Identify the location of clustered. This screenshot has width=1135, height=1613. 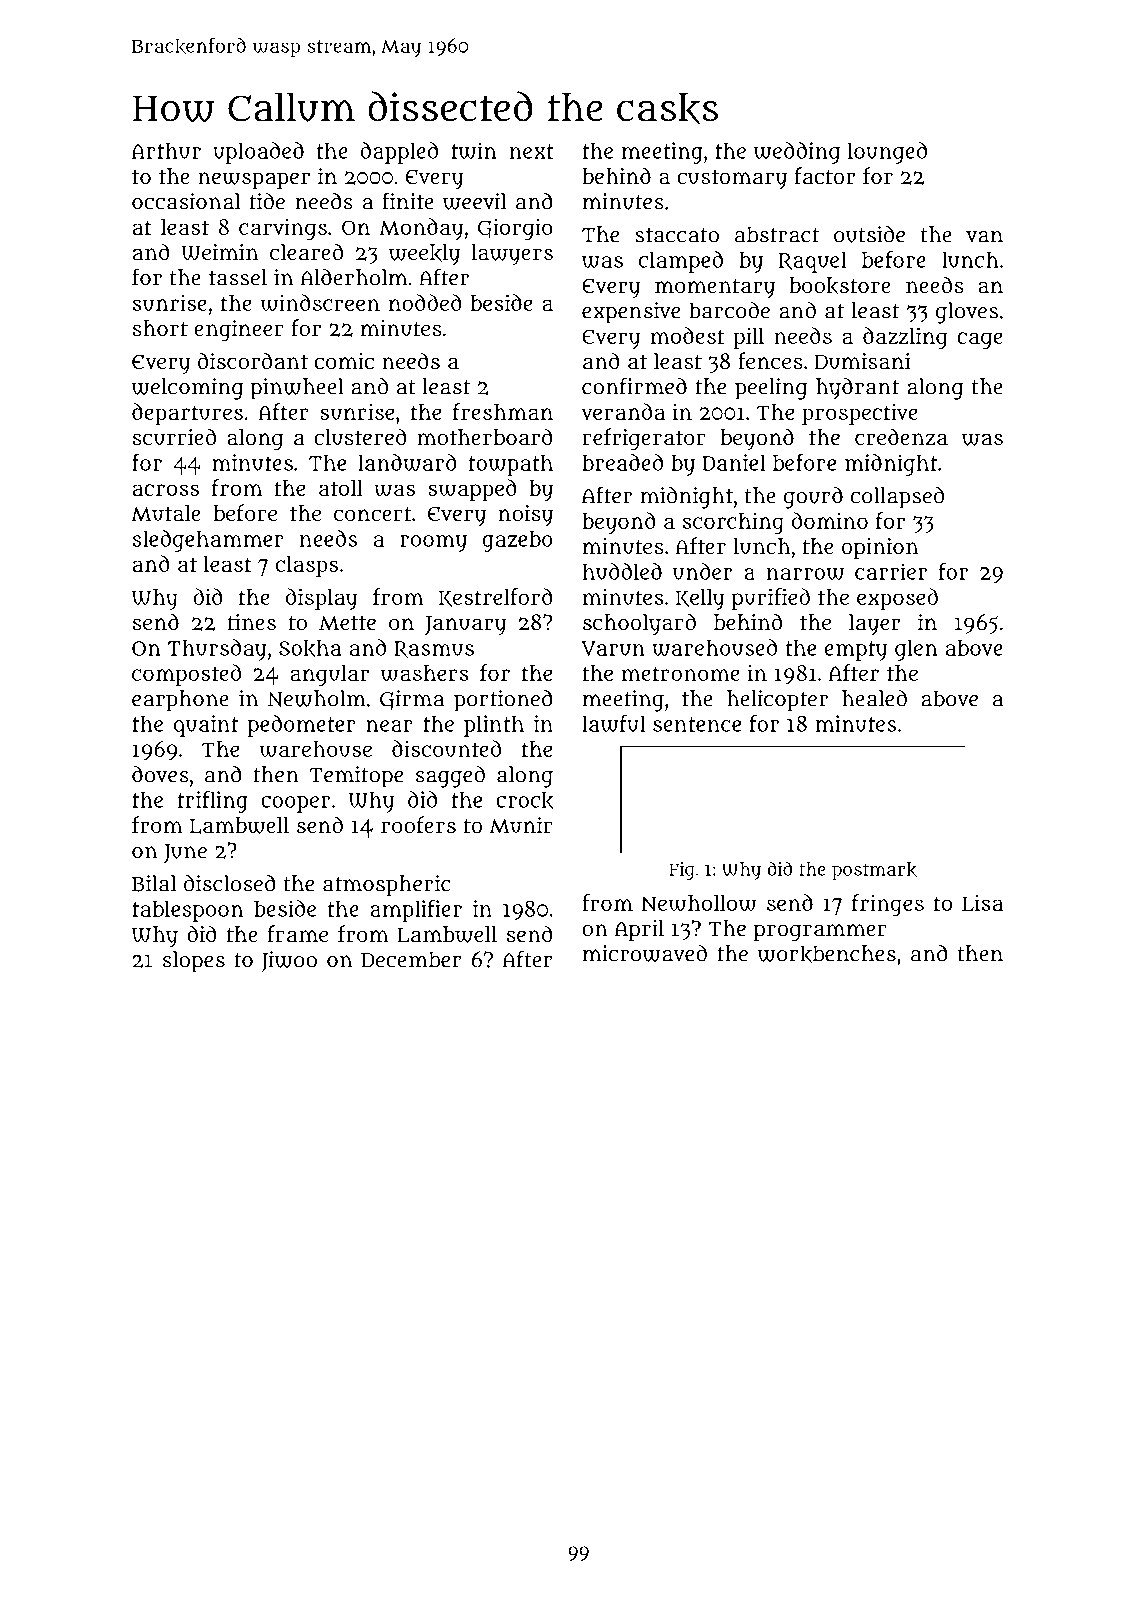
(360, 437).
